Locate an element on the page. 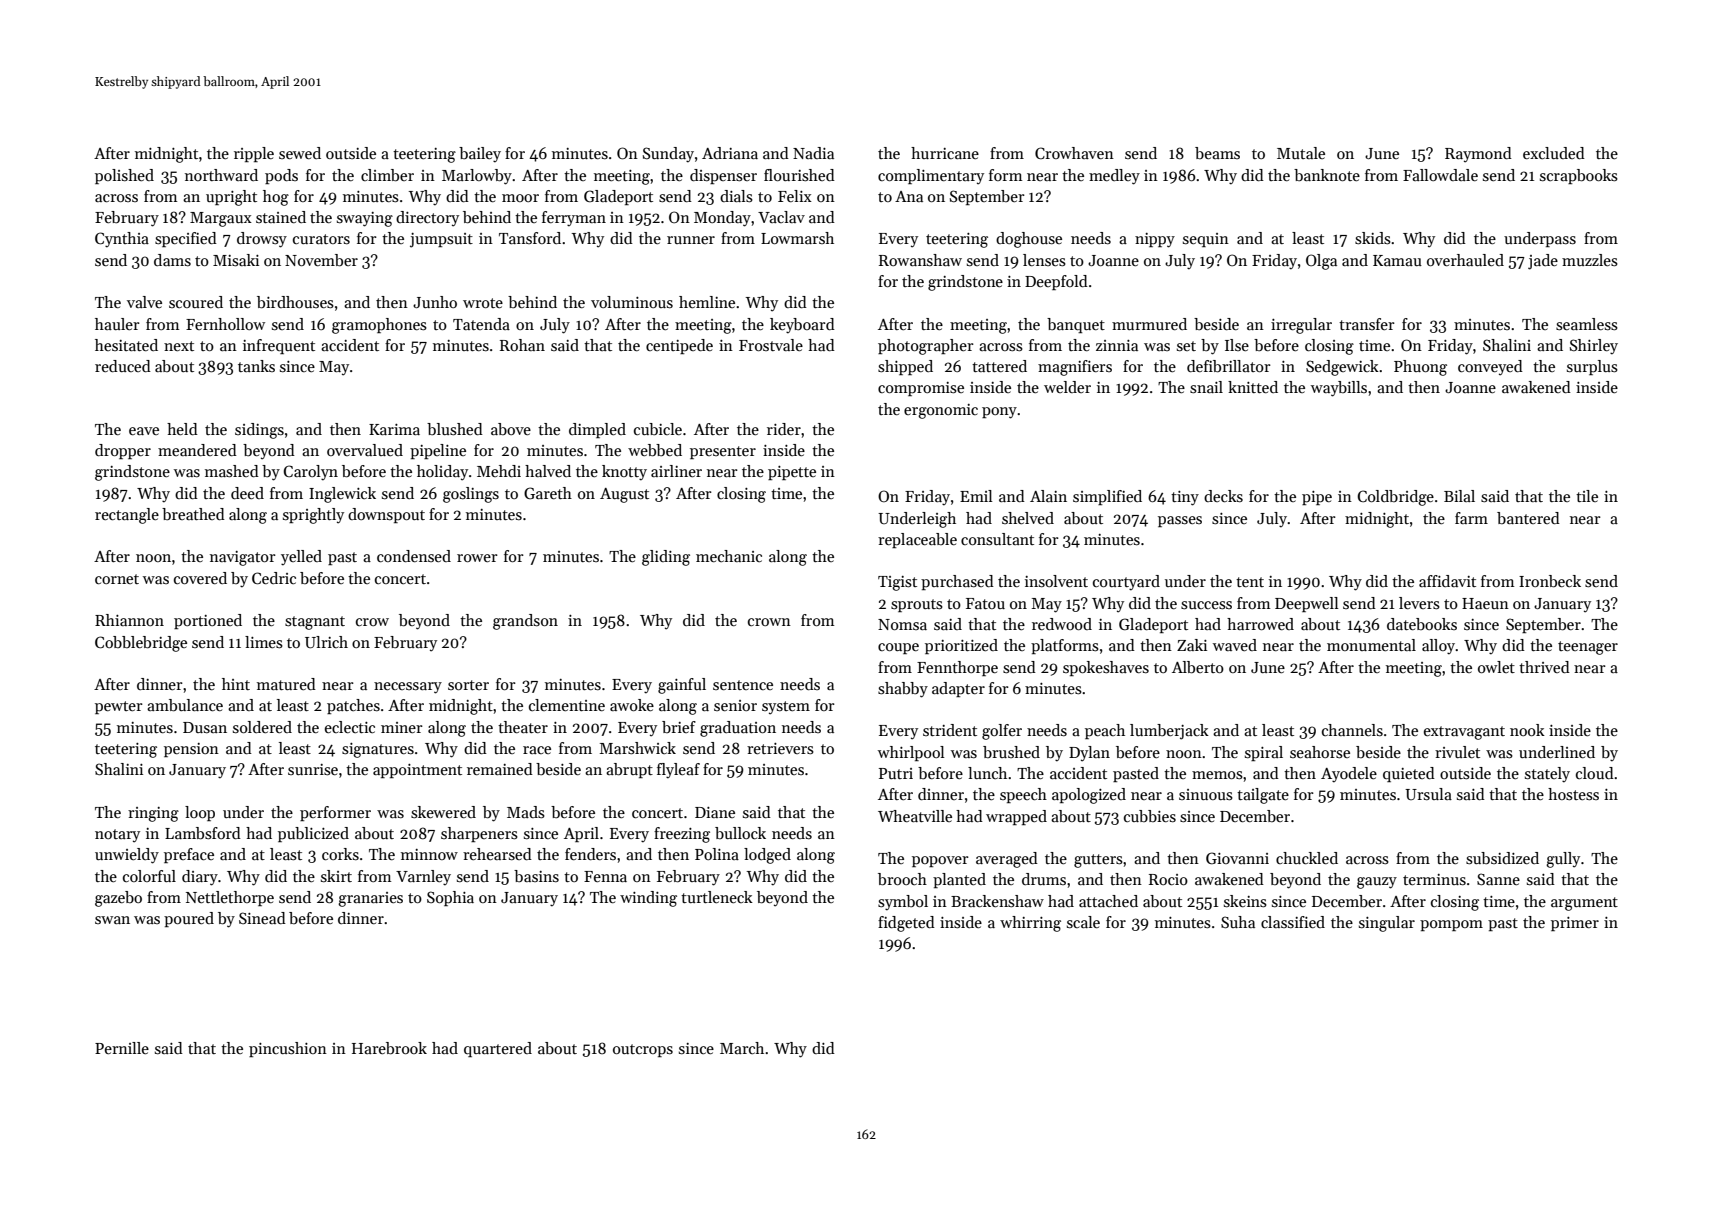 Image resolution: width=1713 pixels, height=1211 pixels. stagnant is located at coordinates (315, 623).
